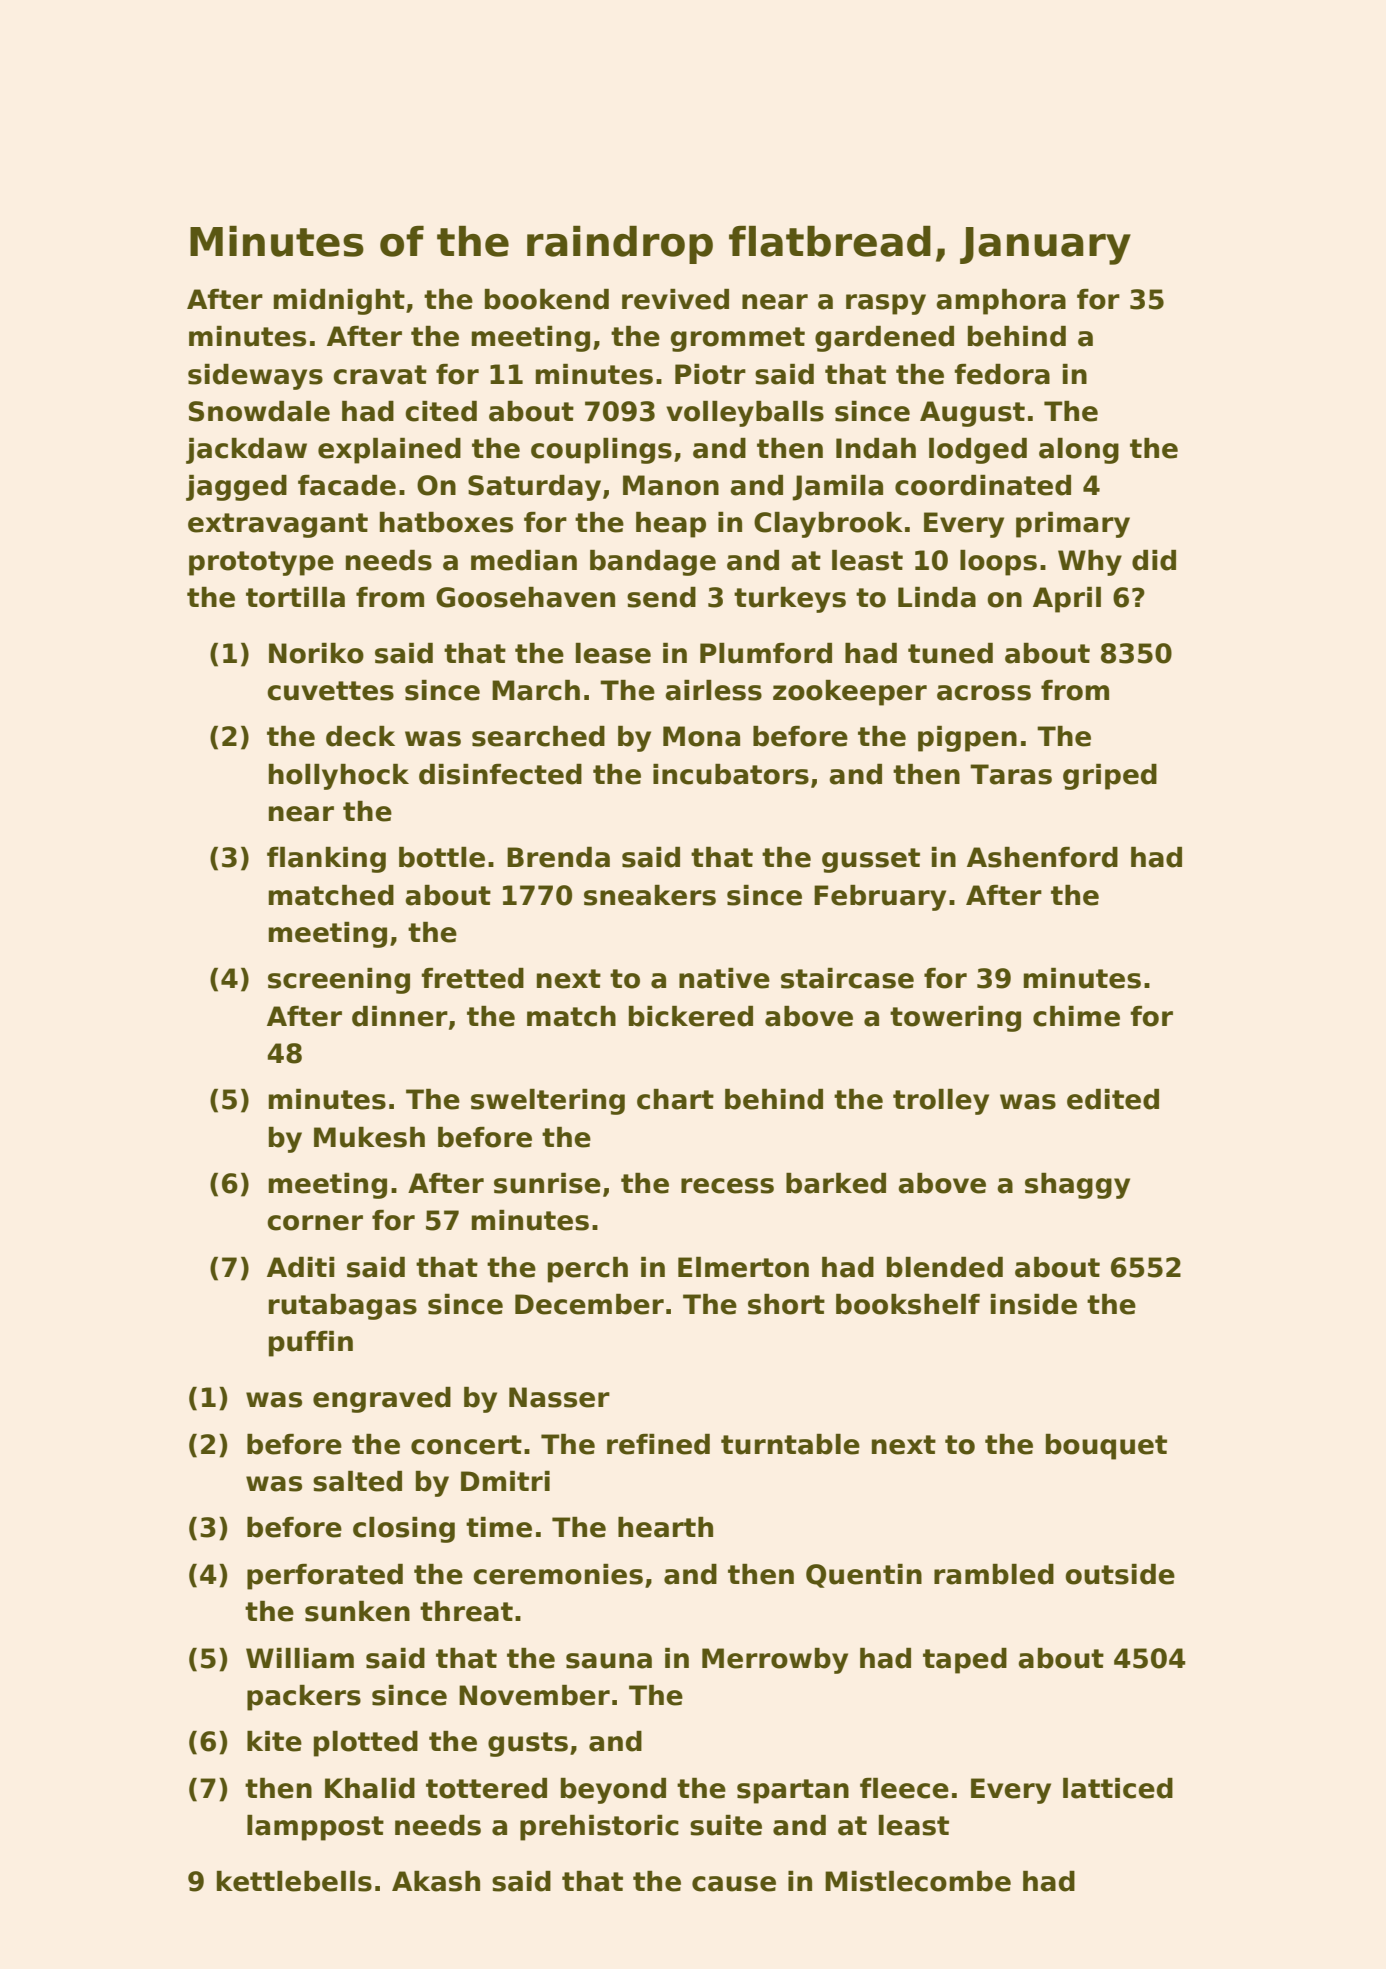 Image resolution: width=1386 pixels, height=1969 pixels. Describe the element at coordinates (315, 1223) in the document. I see `corner` at that location.
